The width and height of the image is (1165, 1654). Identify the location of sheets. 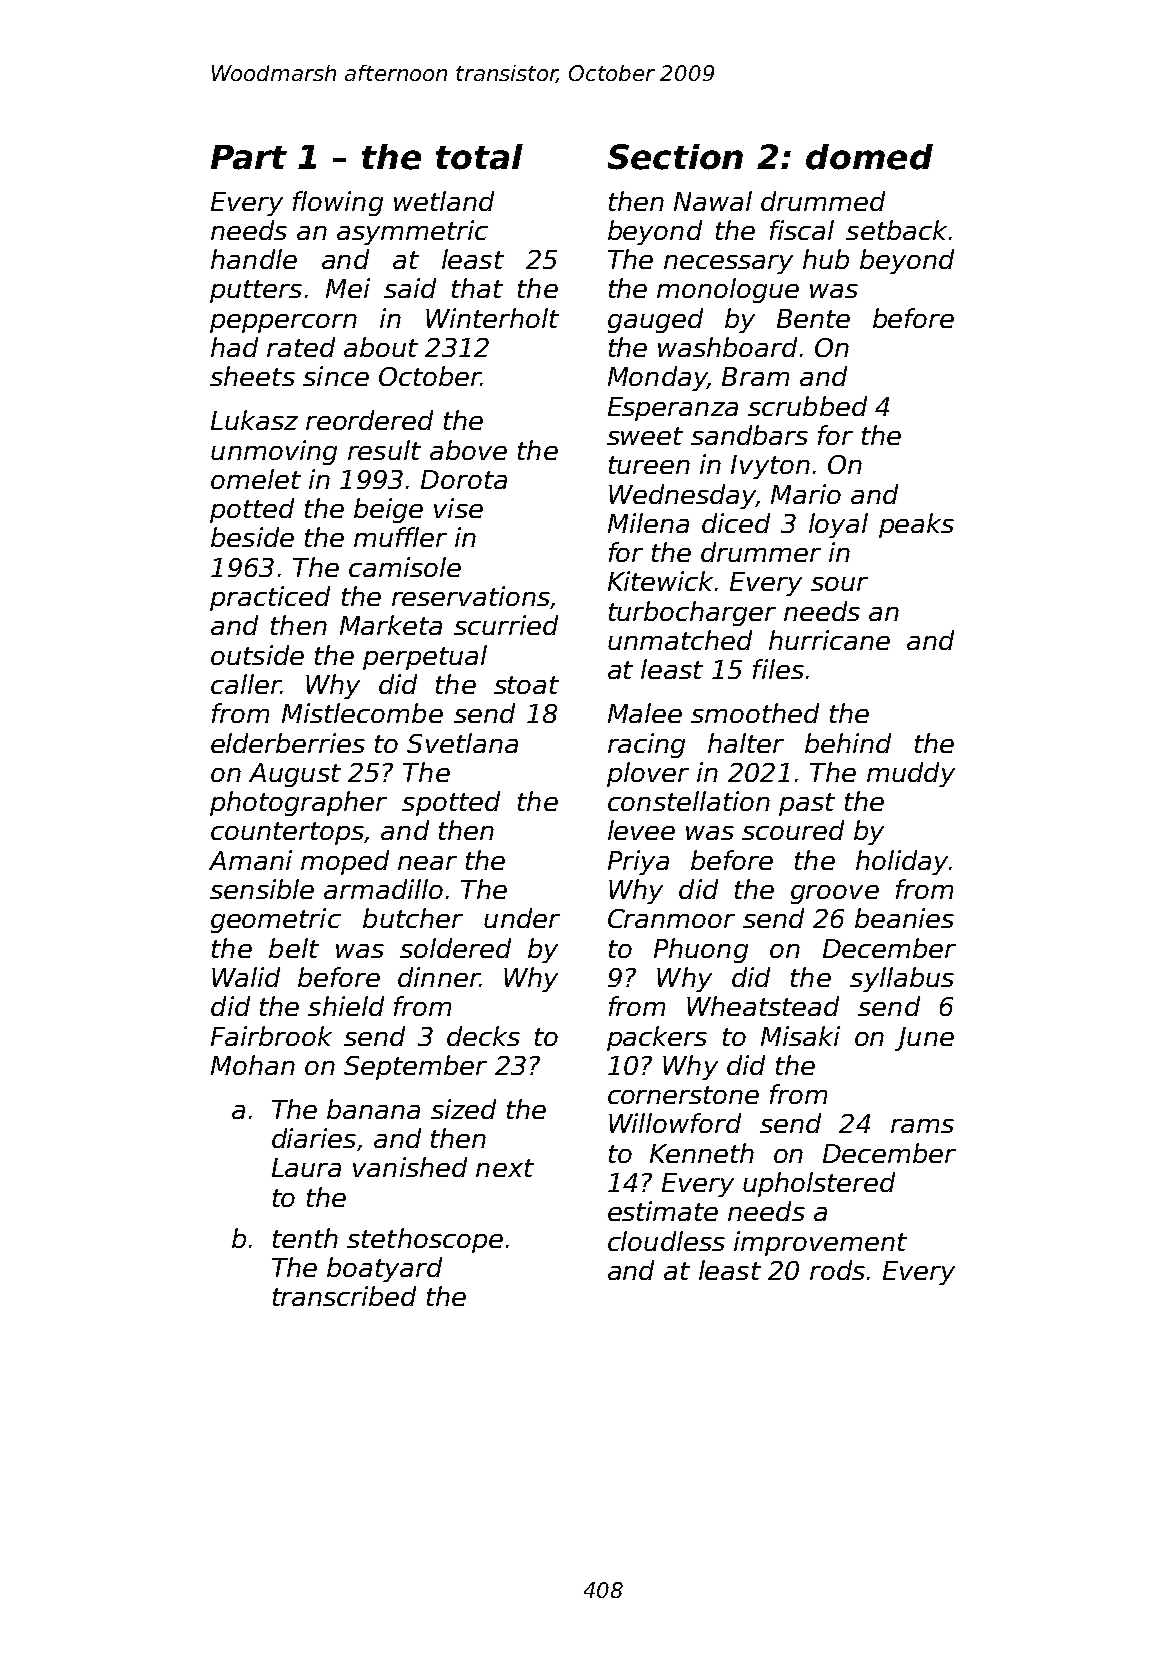
(252, 376).
